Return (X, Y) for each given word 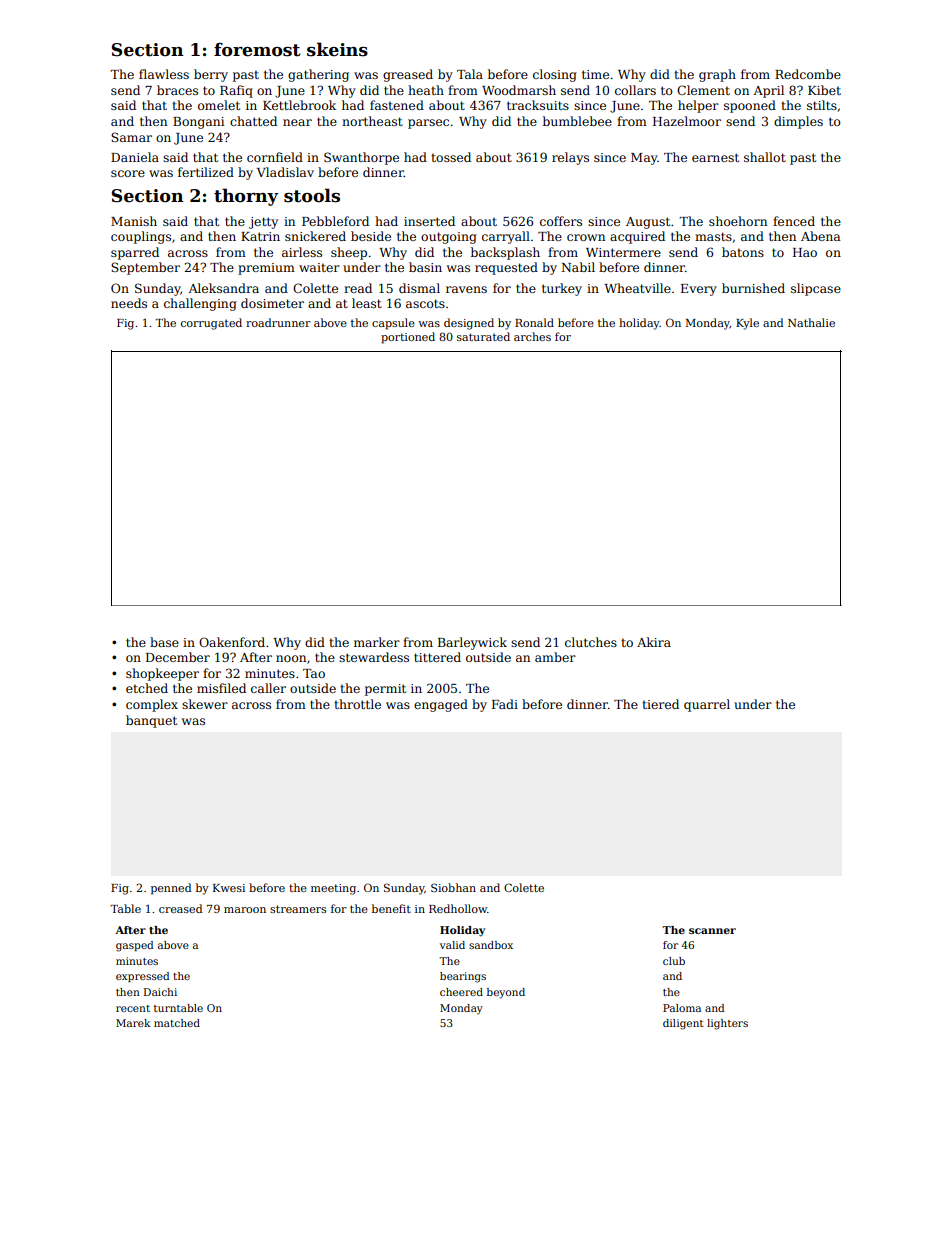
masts (713, 236)
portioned (408, 338)
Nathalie (811, 322)
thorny (246, 197)
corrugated (211, 324)
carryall (506, 237)
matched (177, 1023)
